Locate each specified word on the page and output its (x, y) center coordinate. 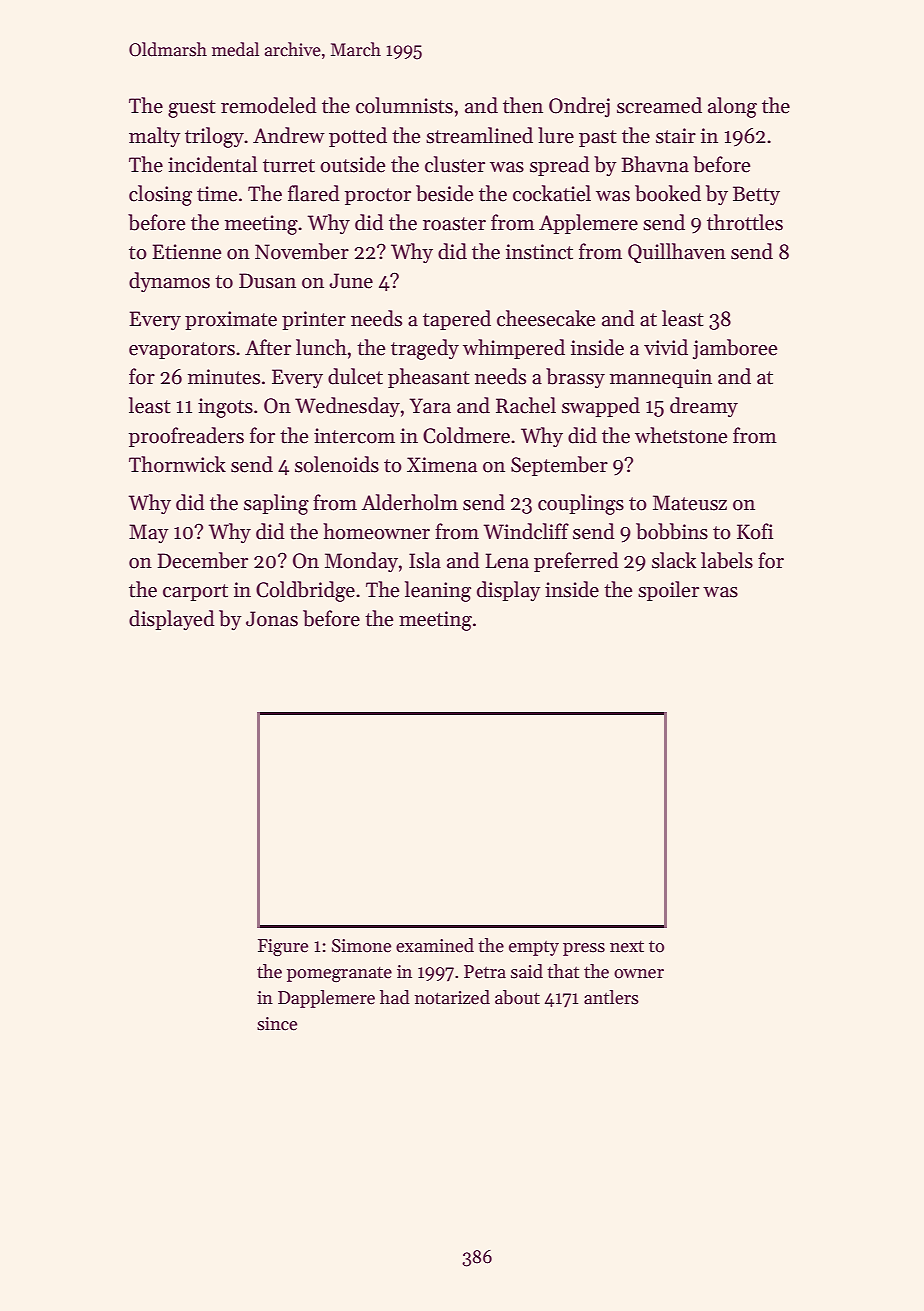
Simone (361, 946)
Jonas (272, 619)
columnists (404, 105)
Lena (507, 561)
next (627, 947)
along (732, 107)
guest (192, 109)
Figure (283, 948)
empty (534, 948)
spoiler (668, 591)
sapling (276, 504)
